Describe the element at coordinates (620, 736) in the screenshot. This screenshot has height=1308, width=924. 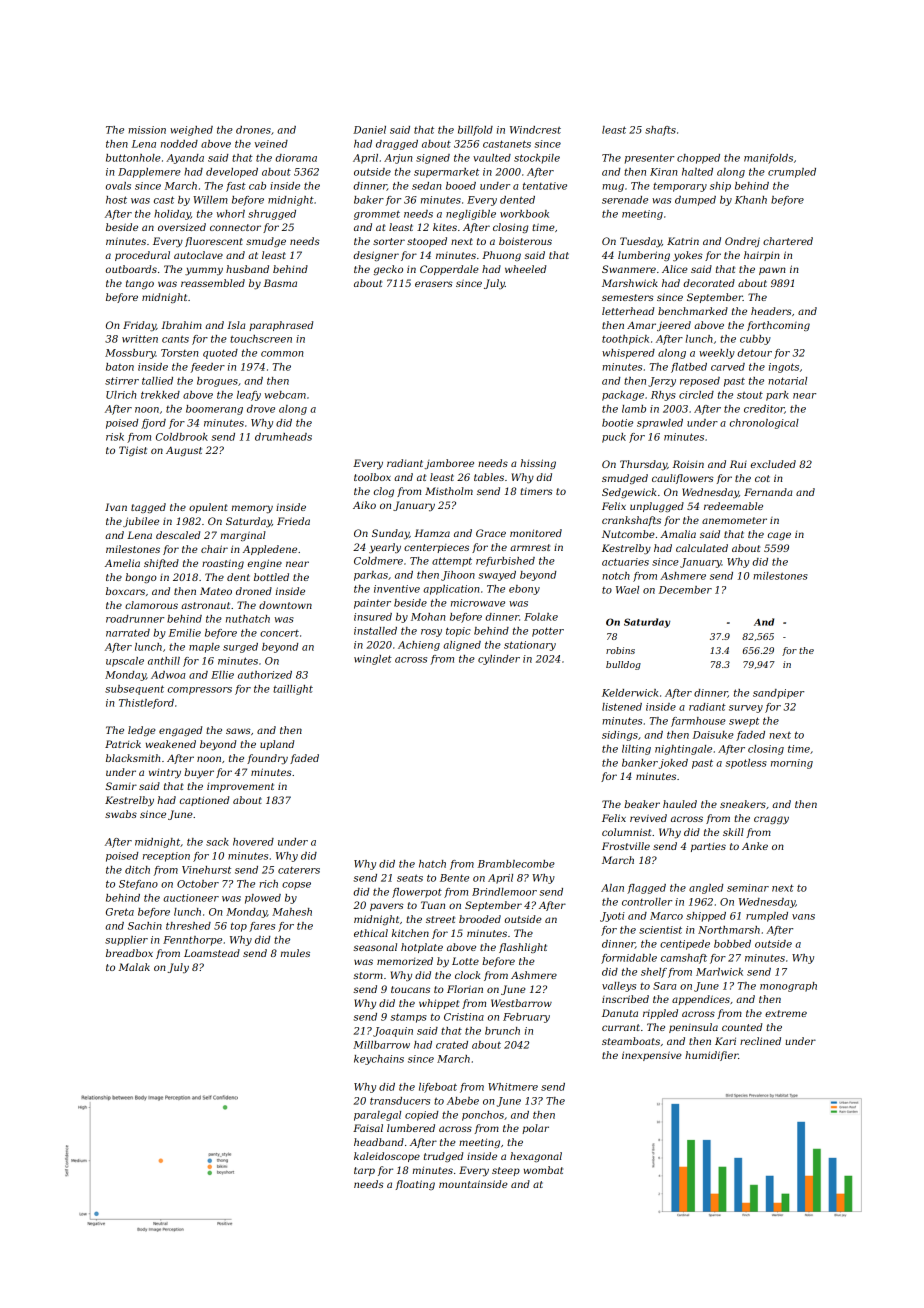
I see `sidings` at that location.
